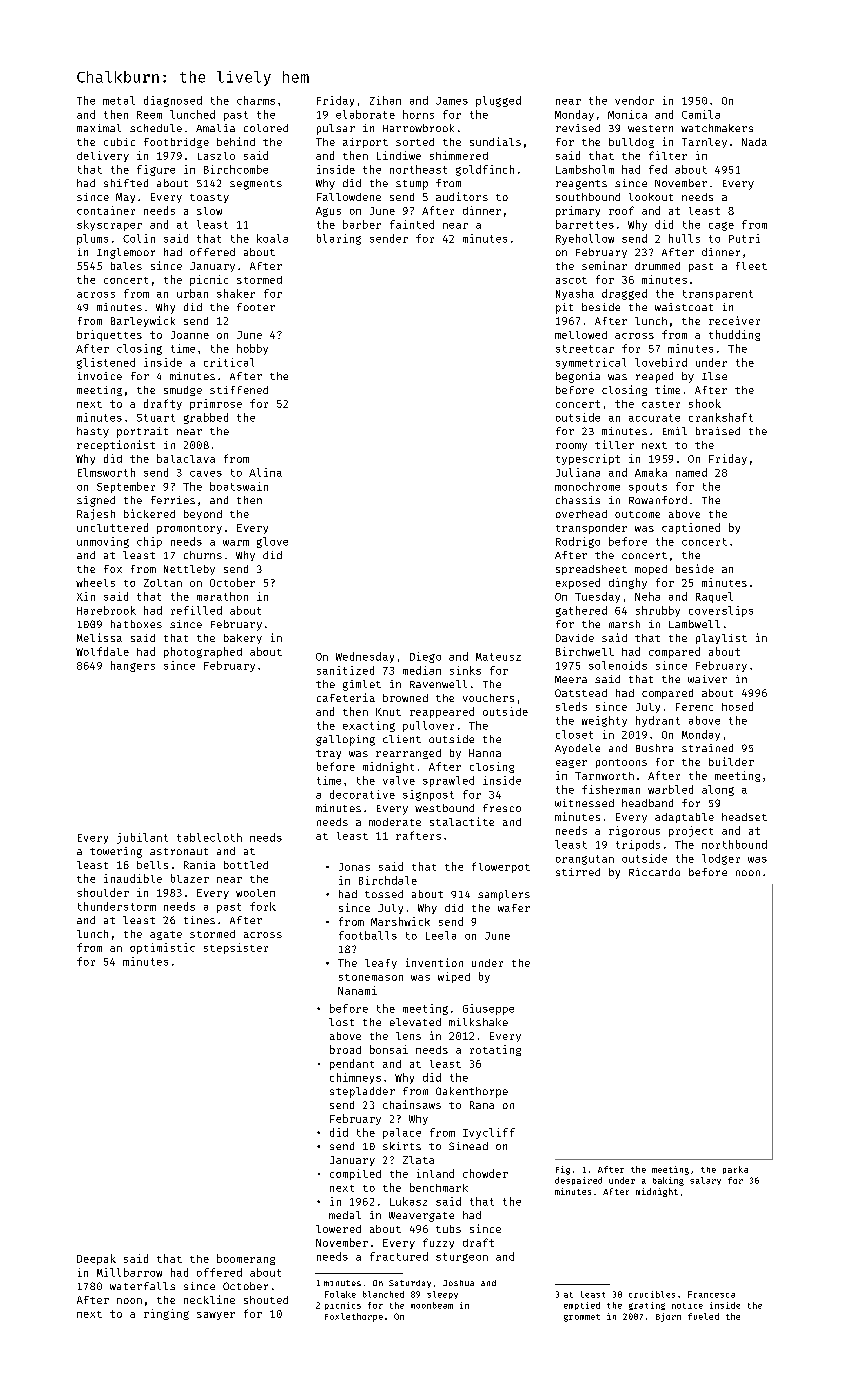  I want to click on Zihan, so click(385, 100).
